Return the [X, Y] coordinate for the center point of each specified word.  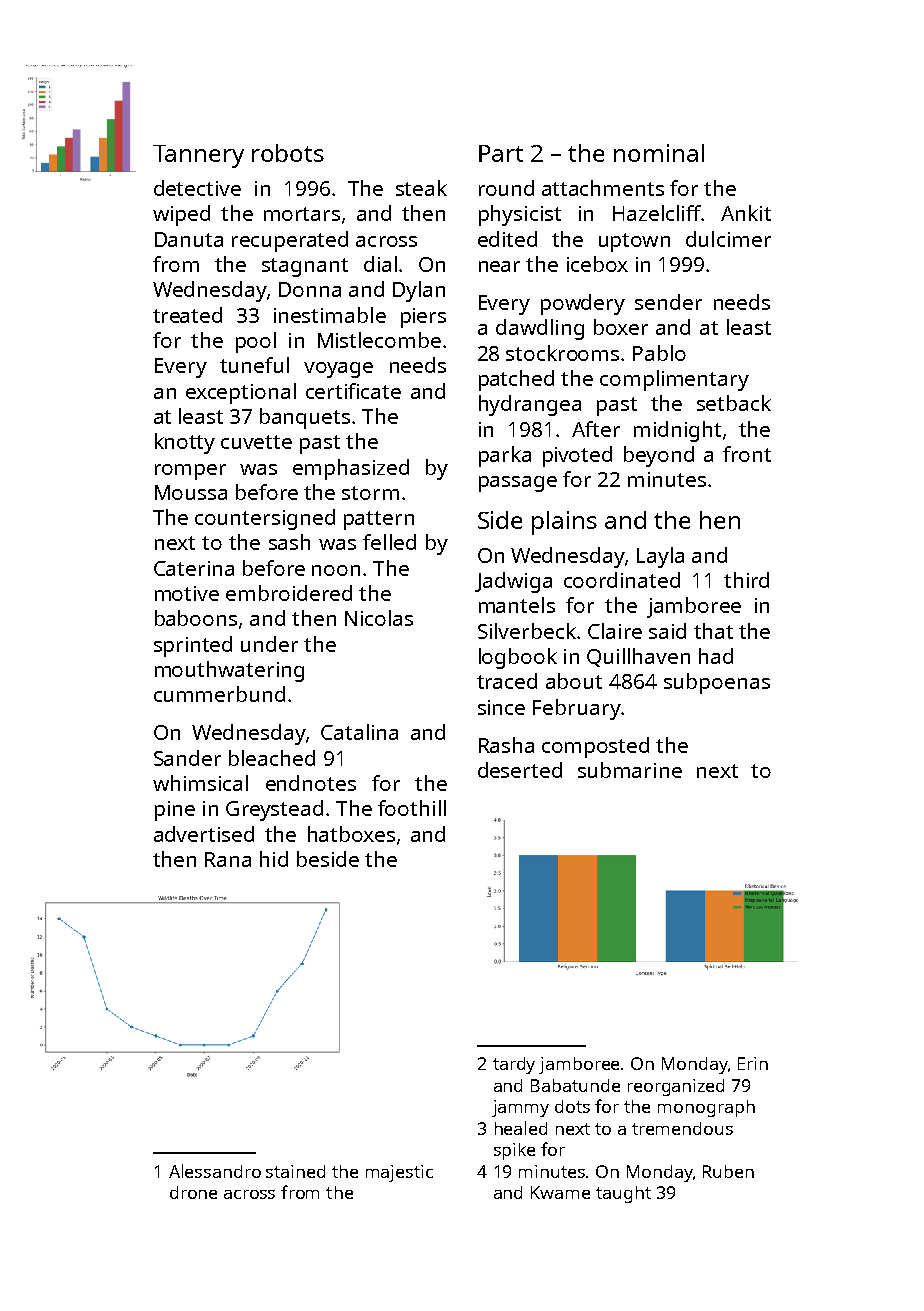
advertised [204, 834]
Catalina [359, 732]
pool [256, 342]
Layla [660, 557]
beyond [659, 456]
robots [288, 153]
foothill [412, 808]
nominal [659, 153]
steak [421, 188]
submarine [630, 770]
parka [505, 456]
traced [507, 681]
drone [193, 1192]
